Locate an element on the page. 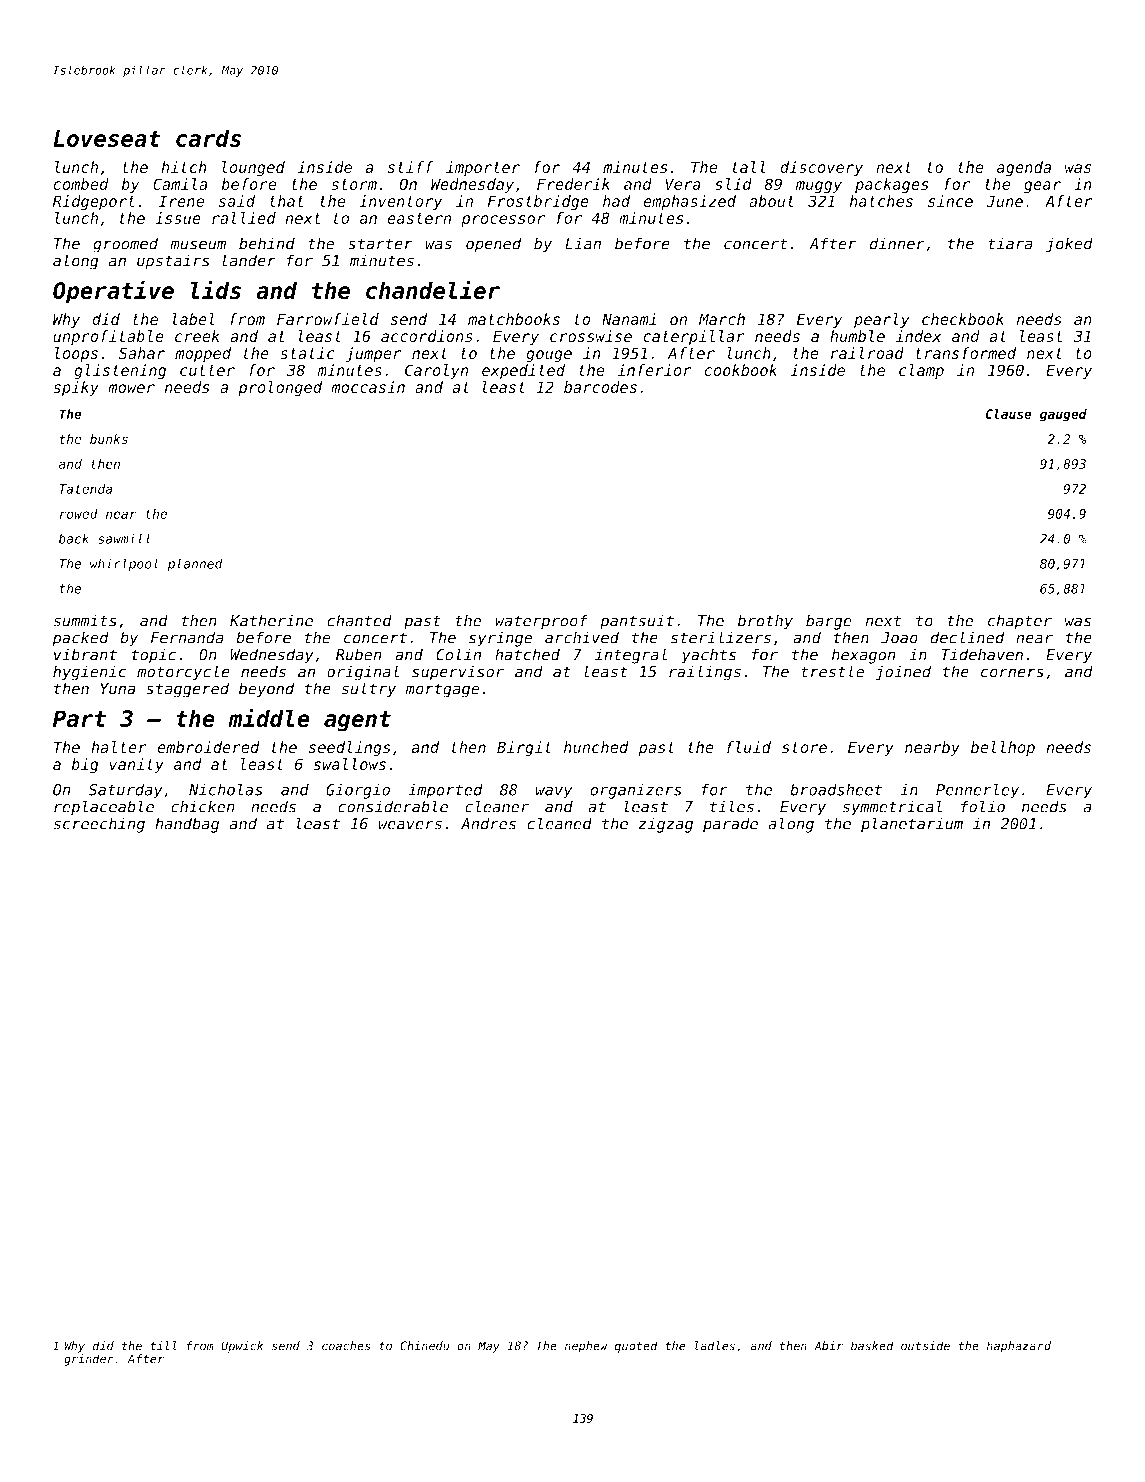  inferior is located at coordinates (654, 370).
